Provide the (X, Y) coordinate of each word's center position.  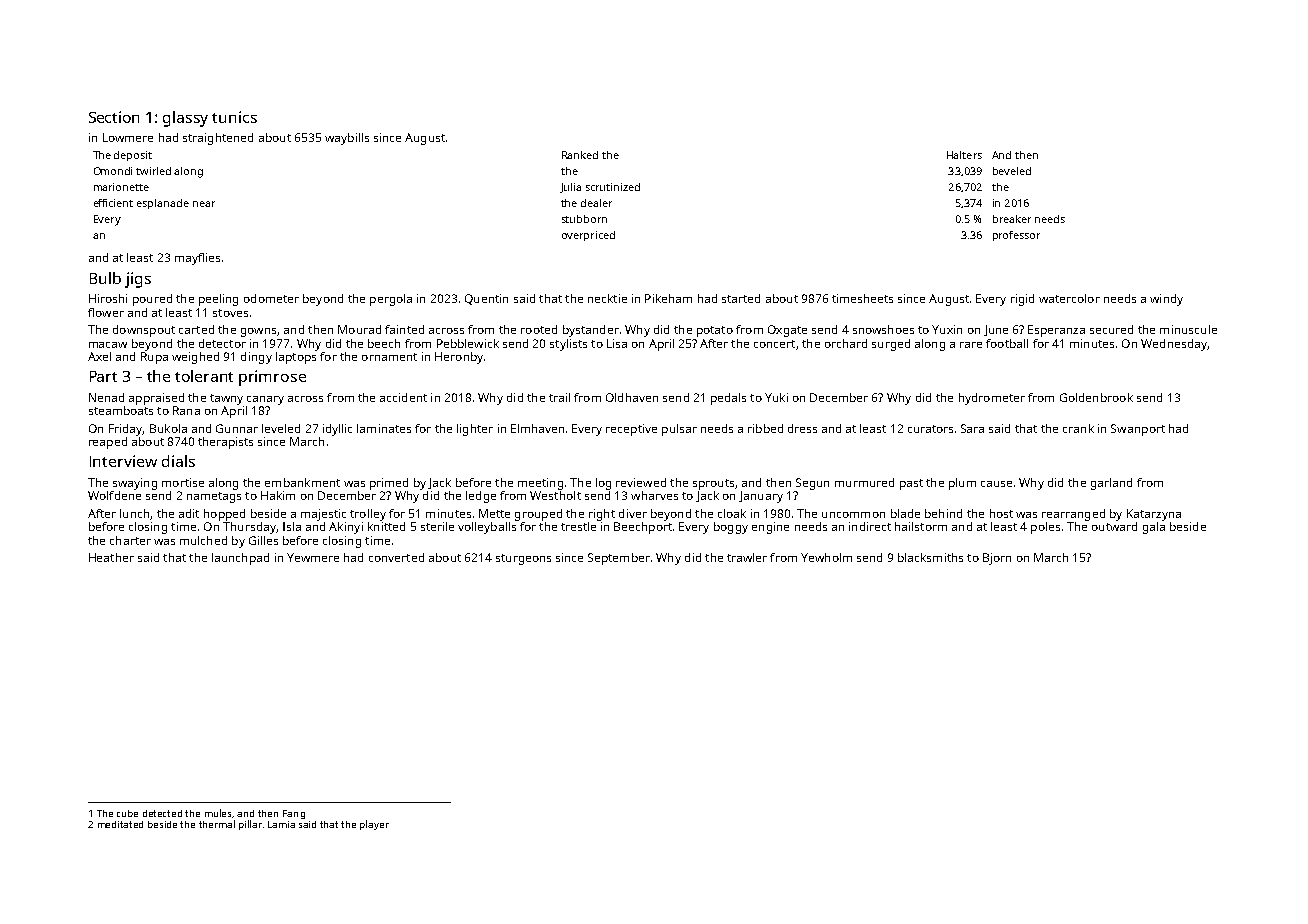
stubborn (584, 219)
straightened (218, 139)
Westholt (555, 495)
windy (1166, 300)
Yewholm (826, 557)
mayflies (197, 259)
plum (962, 484)
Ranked (580, 155)
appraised (156, 399)
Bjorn (997, 559)
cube (127, 813)
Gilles (263, 540)
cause (996, 484)
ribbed (765, 428)
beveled (1012, 171)
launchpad (240, 559)
